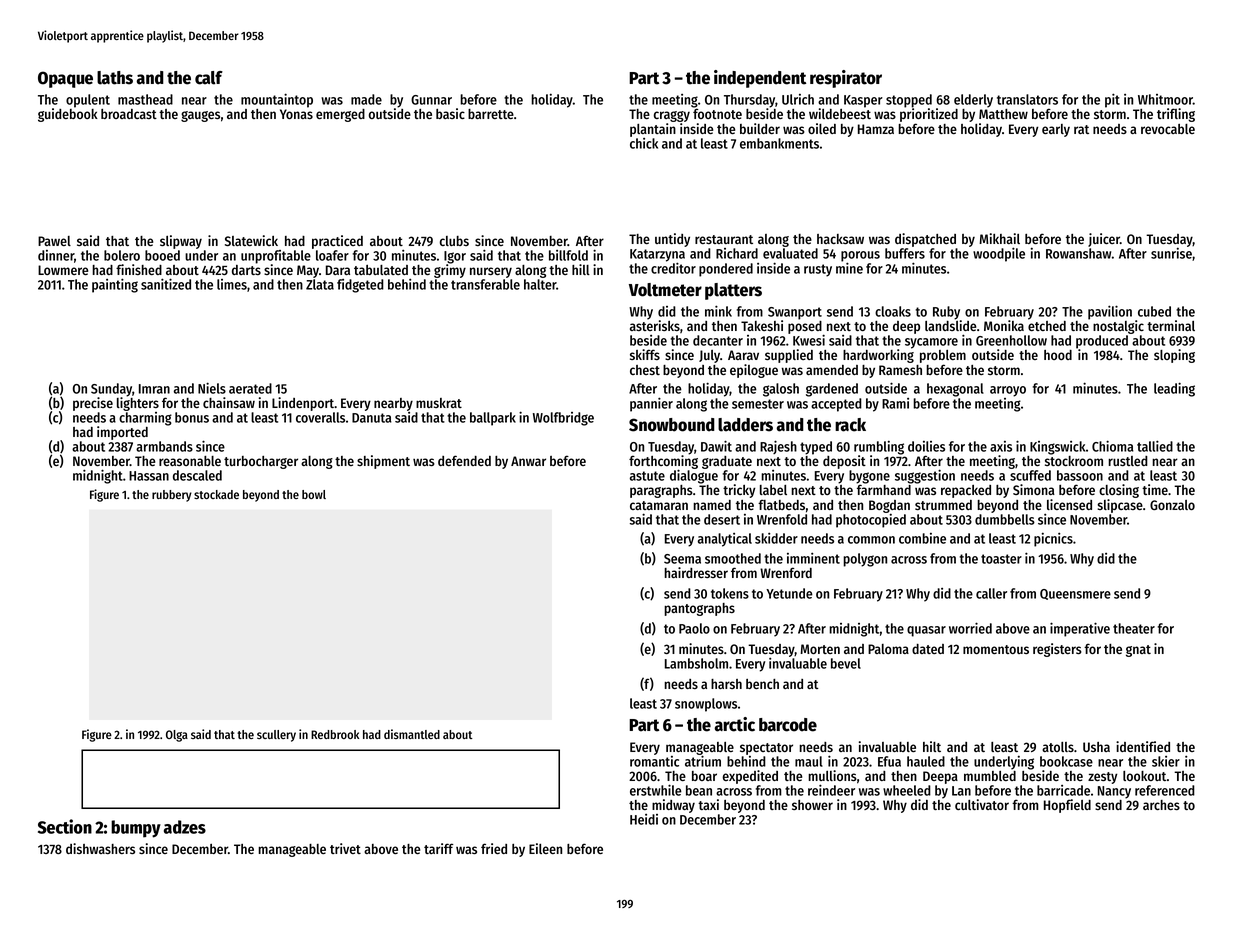 This screenshot has height=952, width=1233. Describe the element at coordinates (724, 239) in the screenshot. I see `restaurant` at that location.
